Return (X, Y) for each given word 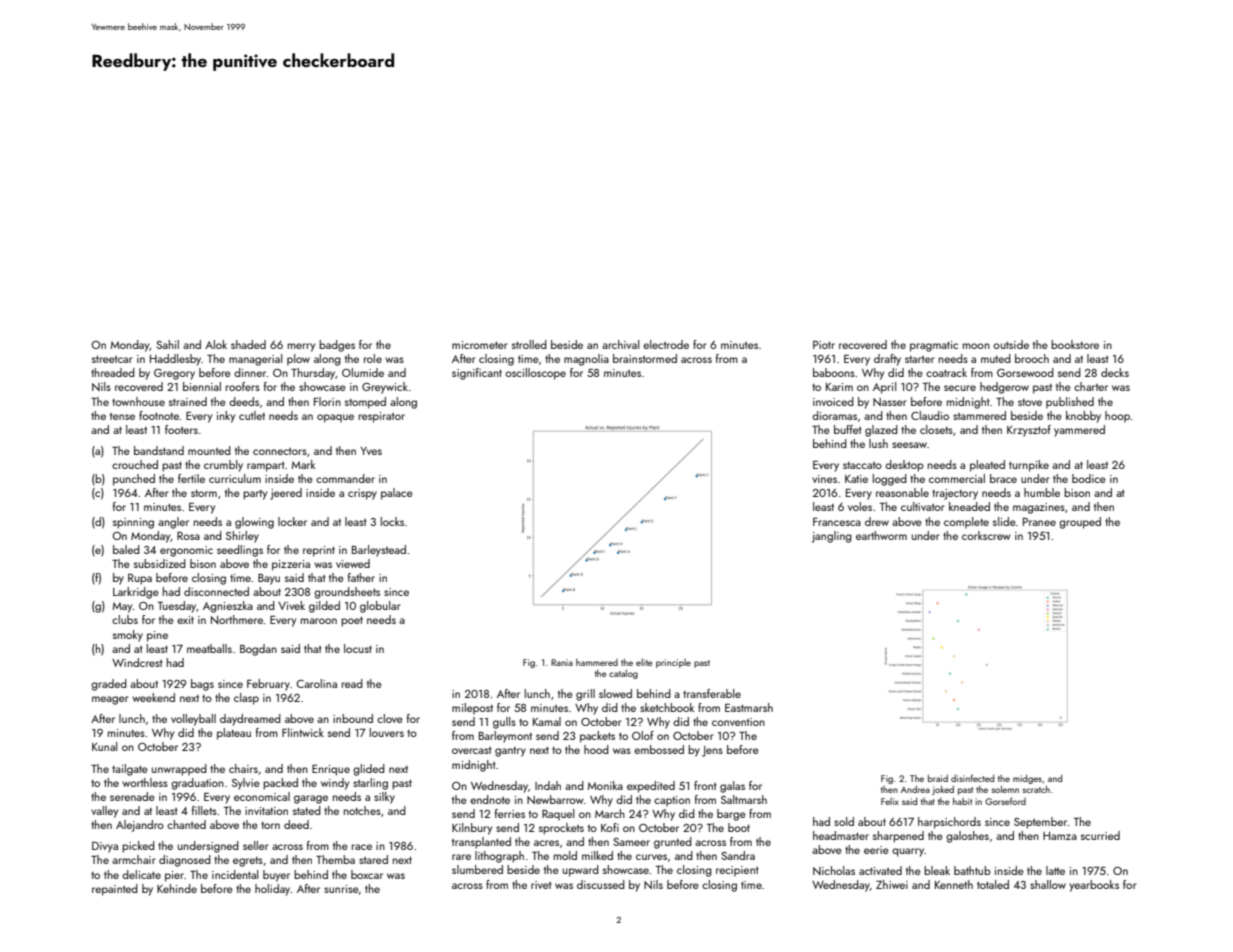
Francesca (837, 522)
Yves (371, 451)
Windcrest (137, 662)
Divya (105, 847)
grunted (673, 843)
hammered (597, 662)
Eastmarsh (749, 707)
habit (962, 801)
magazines (1039, 508)
